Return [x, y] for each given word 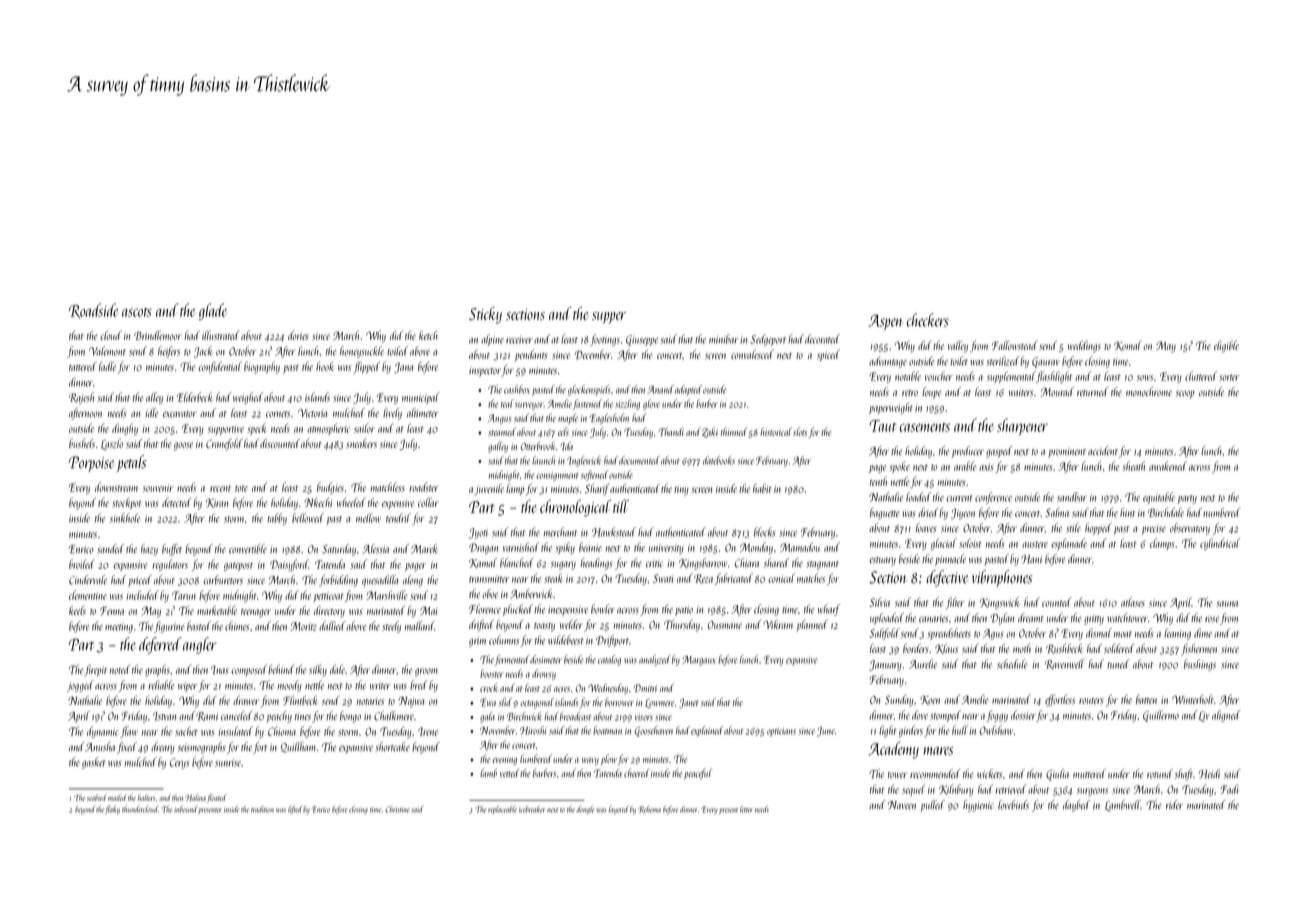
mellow [368, 518]
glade [213, 311]
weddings [1084, 346]
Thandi [671, 431]
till [621, 506]
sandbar [1072, 497]
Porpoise [91, 464]
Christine [397, 809]
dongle [585, 810]
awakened [1168, 466]
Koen [930, 700]
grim [477, 642]
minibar [723, 339]
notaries [370, 701]
